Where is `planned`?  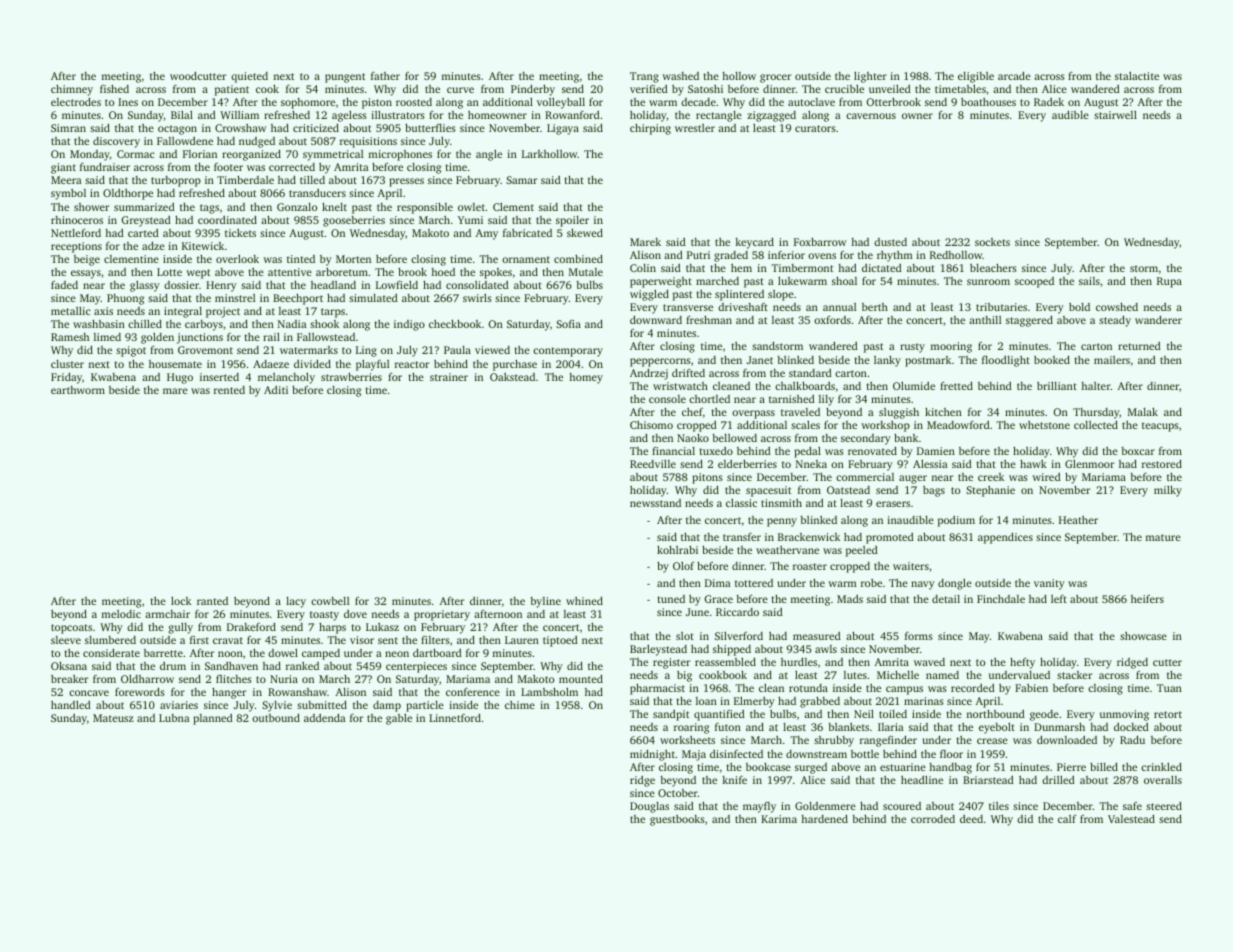
planned is located at coordinates (213, 719).
